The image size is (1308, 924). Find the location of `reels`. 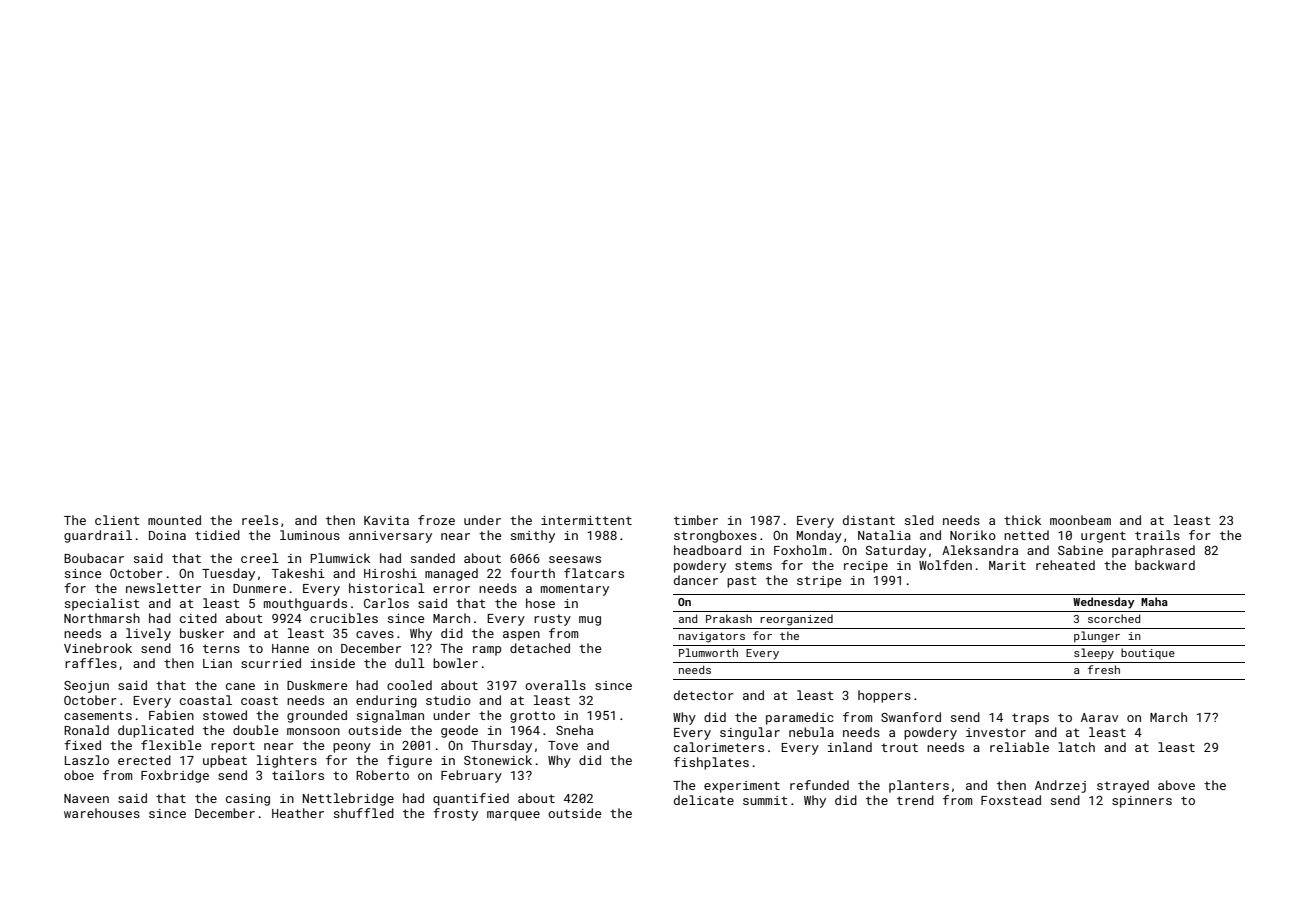

reels is located at coordinates (260, 520).
